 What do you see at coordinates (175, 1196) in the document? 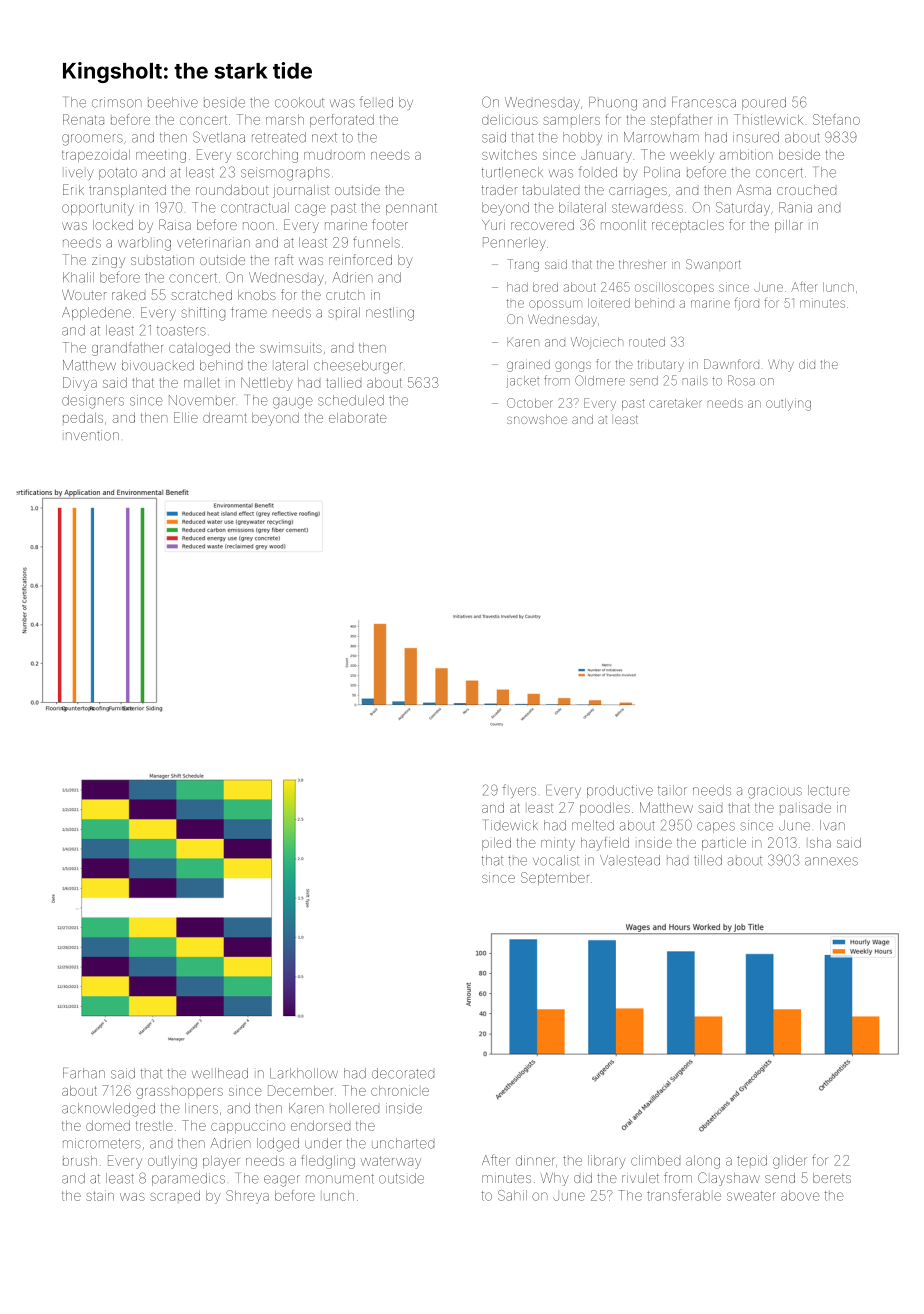
I see `scraped` at bounding box center [175, 1196].
